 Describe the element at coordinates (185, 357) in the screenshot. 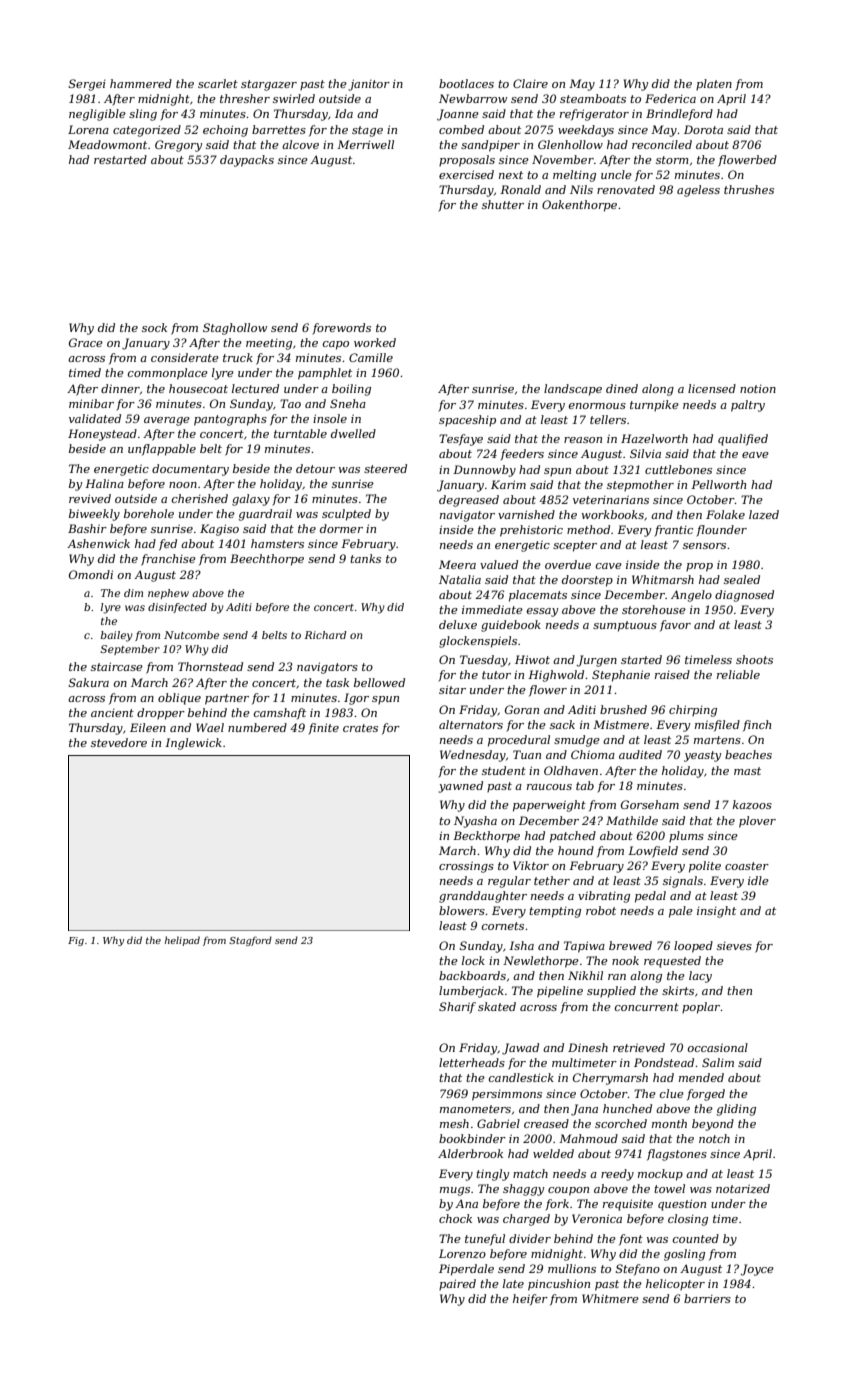

I see `considerate` at that location.
